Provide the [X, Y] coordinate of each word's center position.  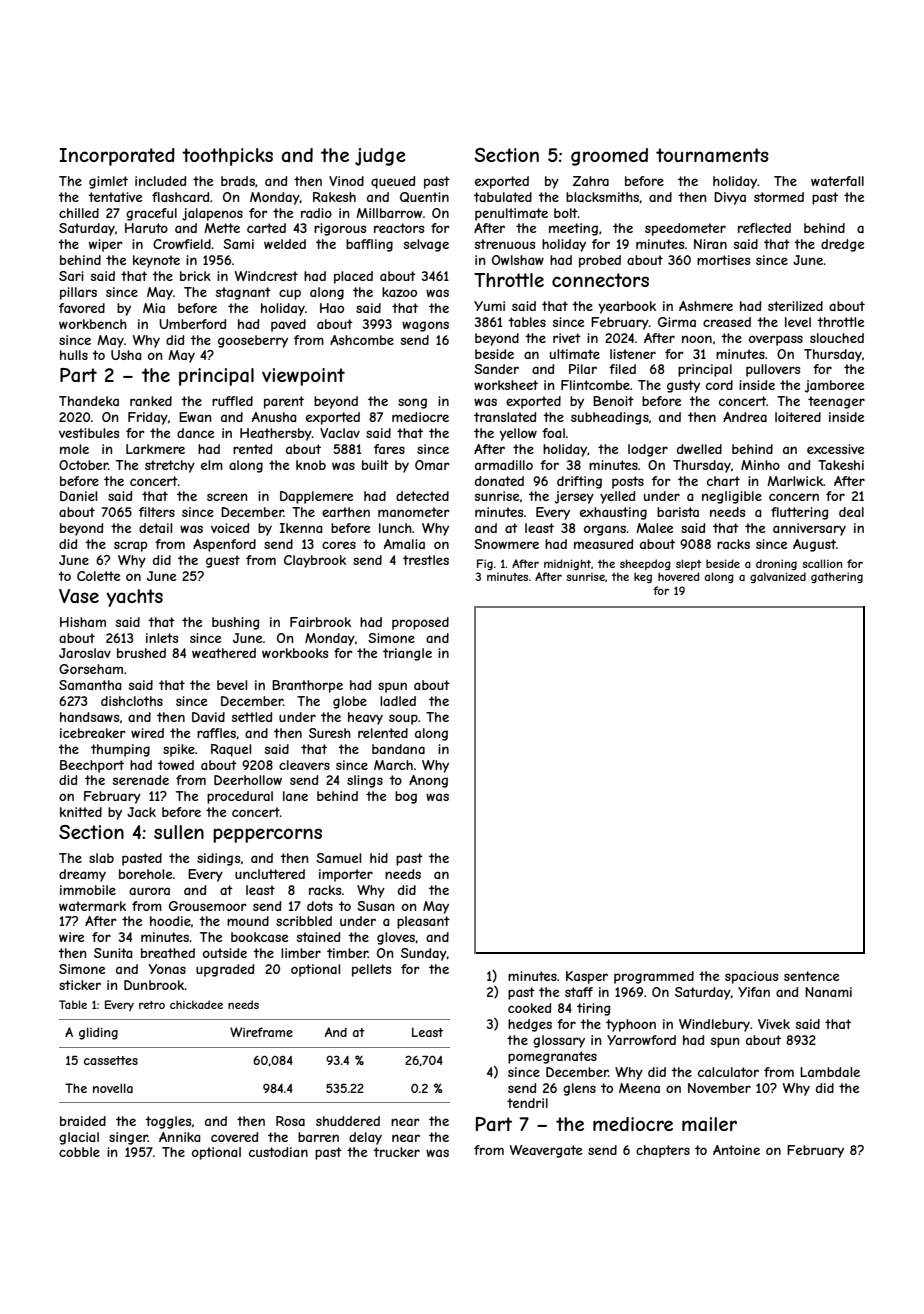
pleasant [423, 922]
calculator [728, 1072]
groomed [609, 157]
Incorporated [117, 157]
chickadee [196, 1004]
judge [380, 157]
